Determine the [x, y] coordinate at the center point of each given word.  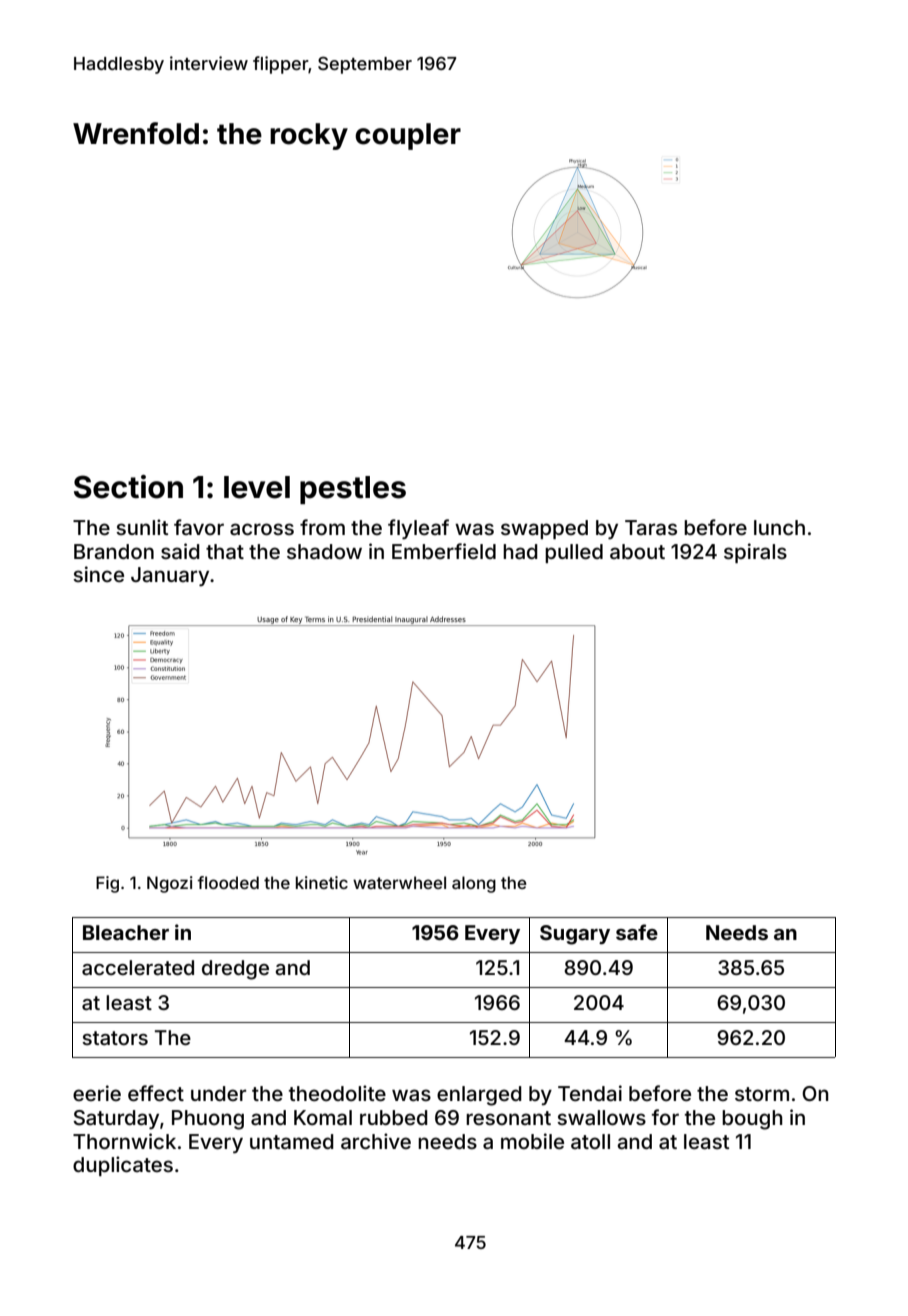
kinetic [322, 882]
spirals [755, 553]
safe [637, 932]
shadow [324, 551]
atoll [590, 1141]
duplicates [123, 1166]
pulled [574, 553]
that [225, 551]
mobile [532, 1141]
